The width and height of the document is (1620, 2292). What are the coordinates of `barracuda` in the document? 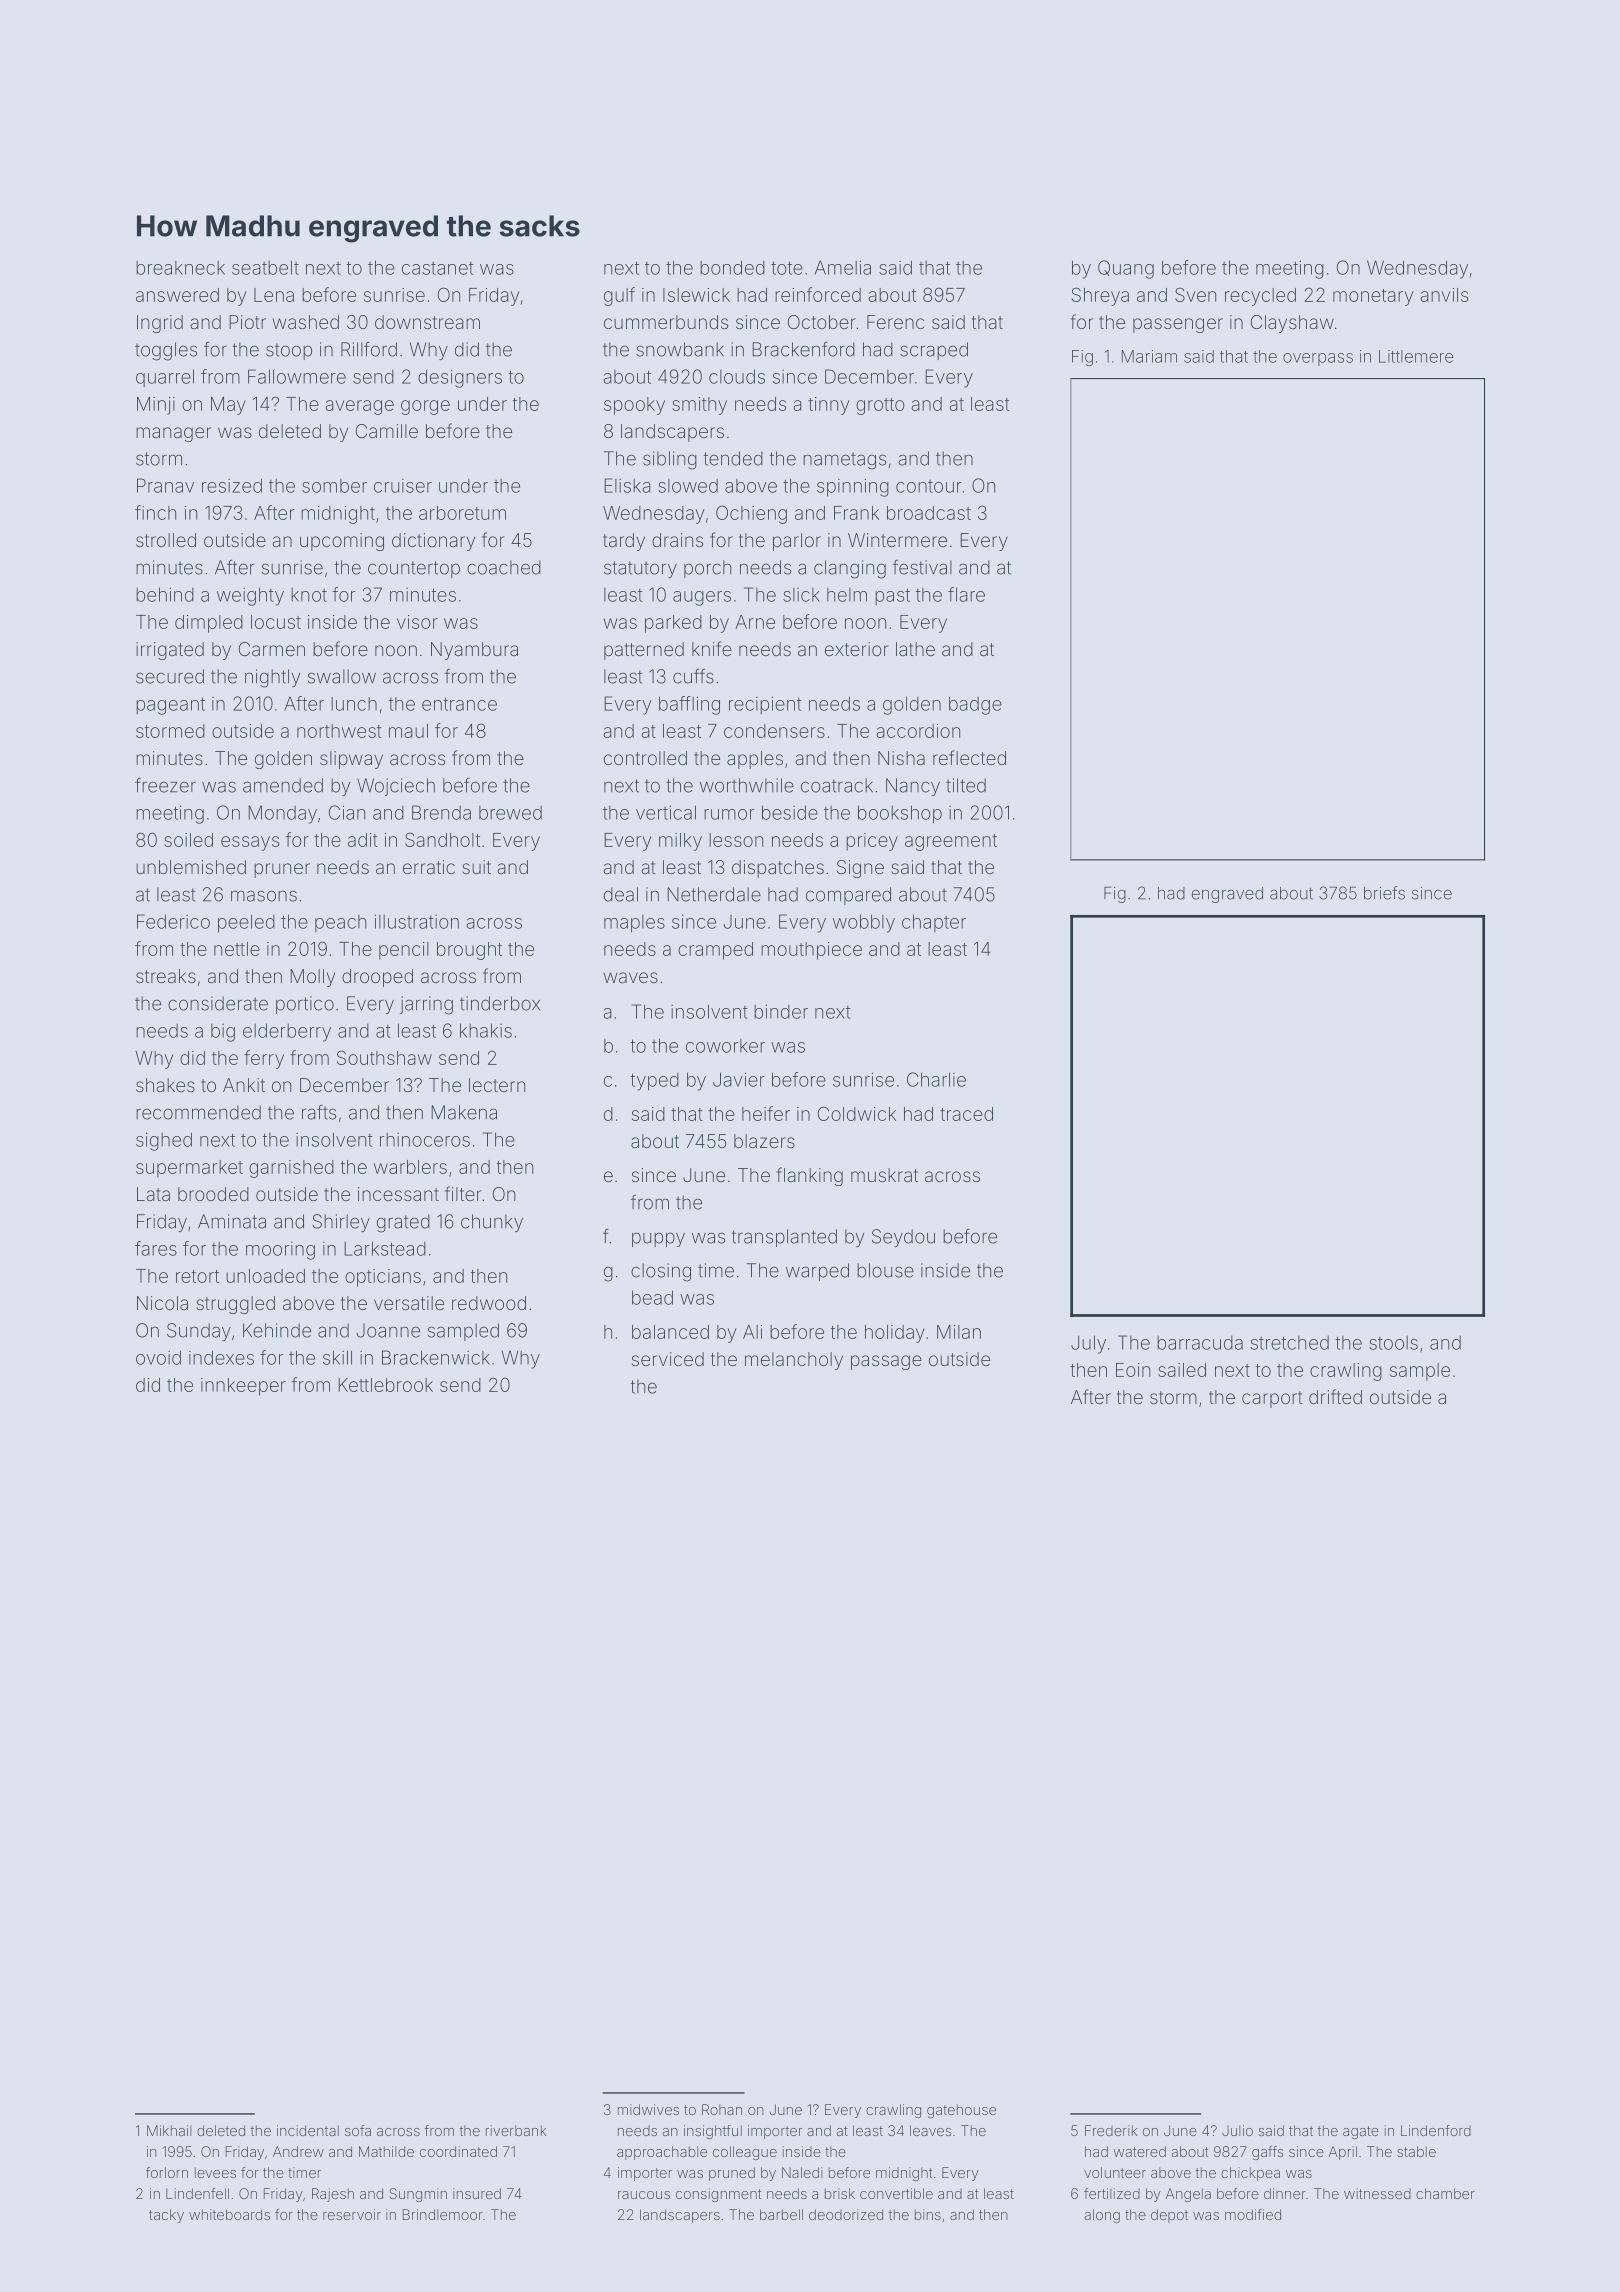 It's located at (1200, 1343).
